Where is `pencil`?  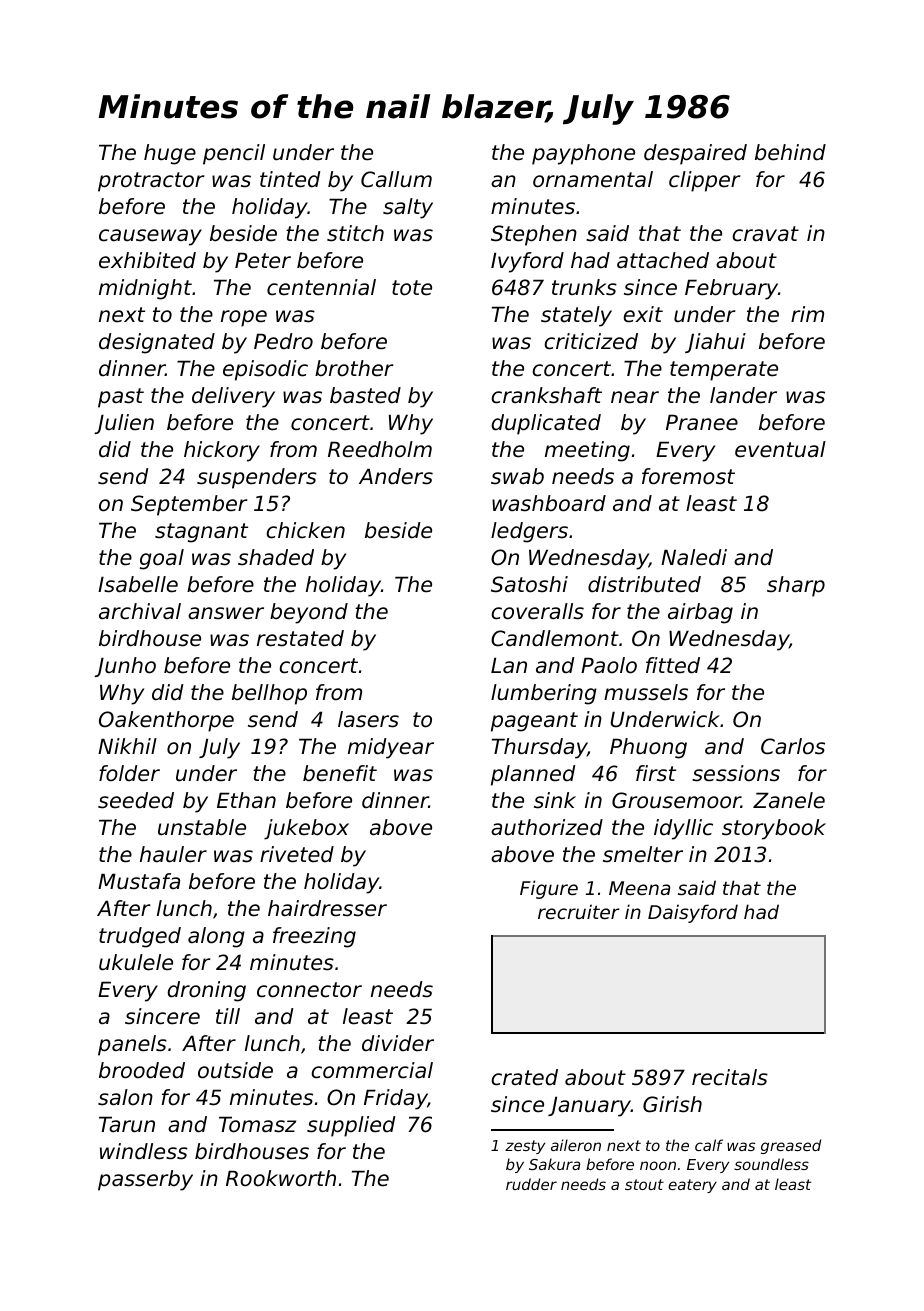 pencil is located at coordinates (234, 154).
